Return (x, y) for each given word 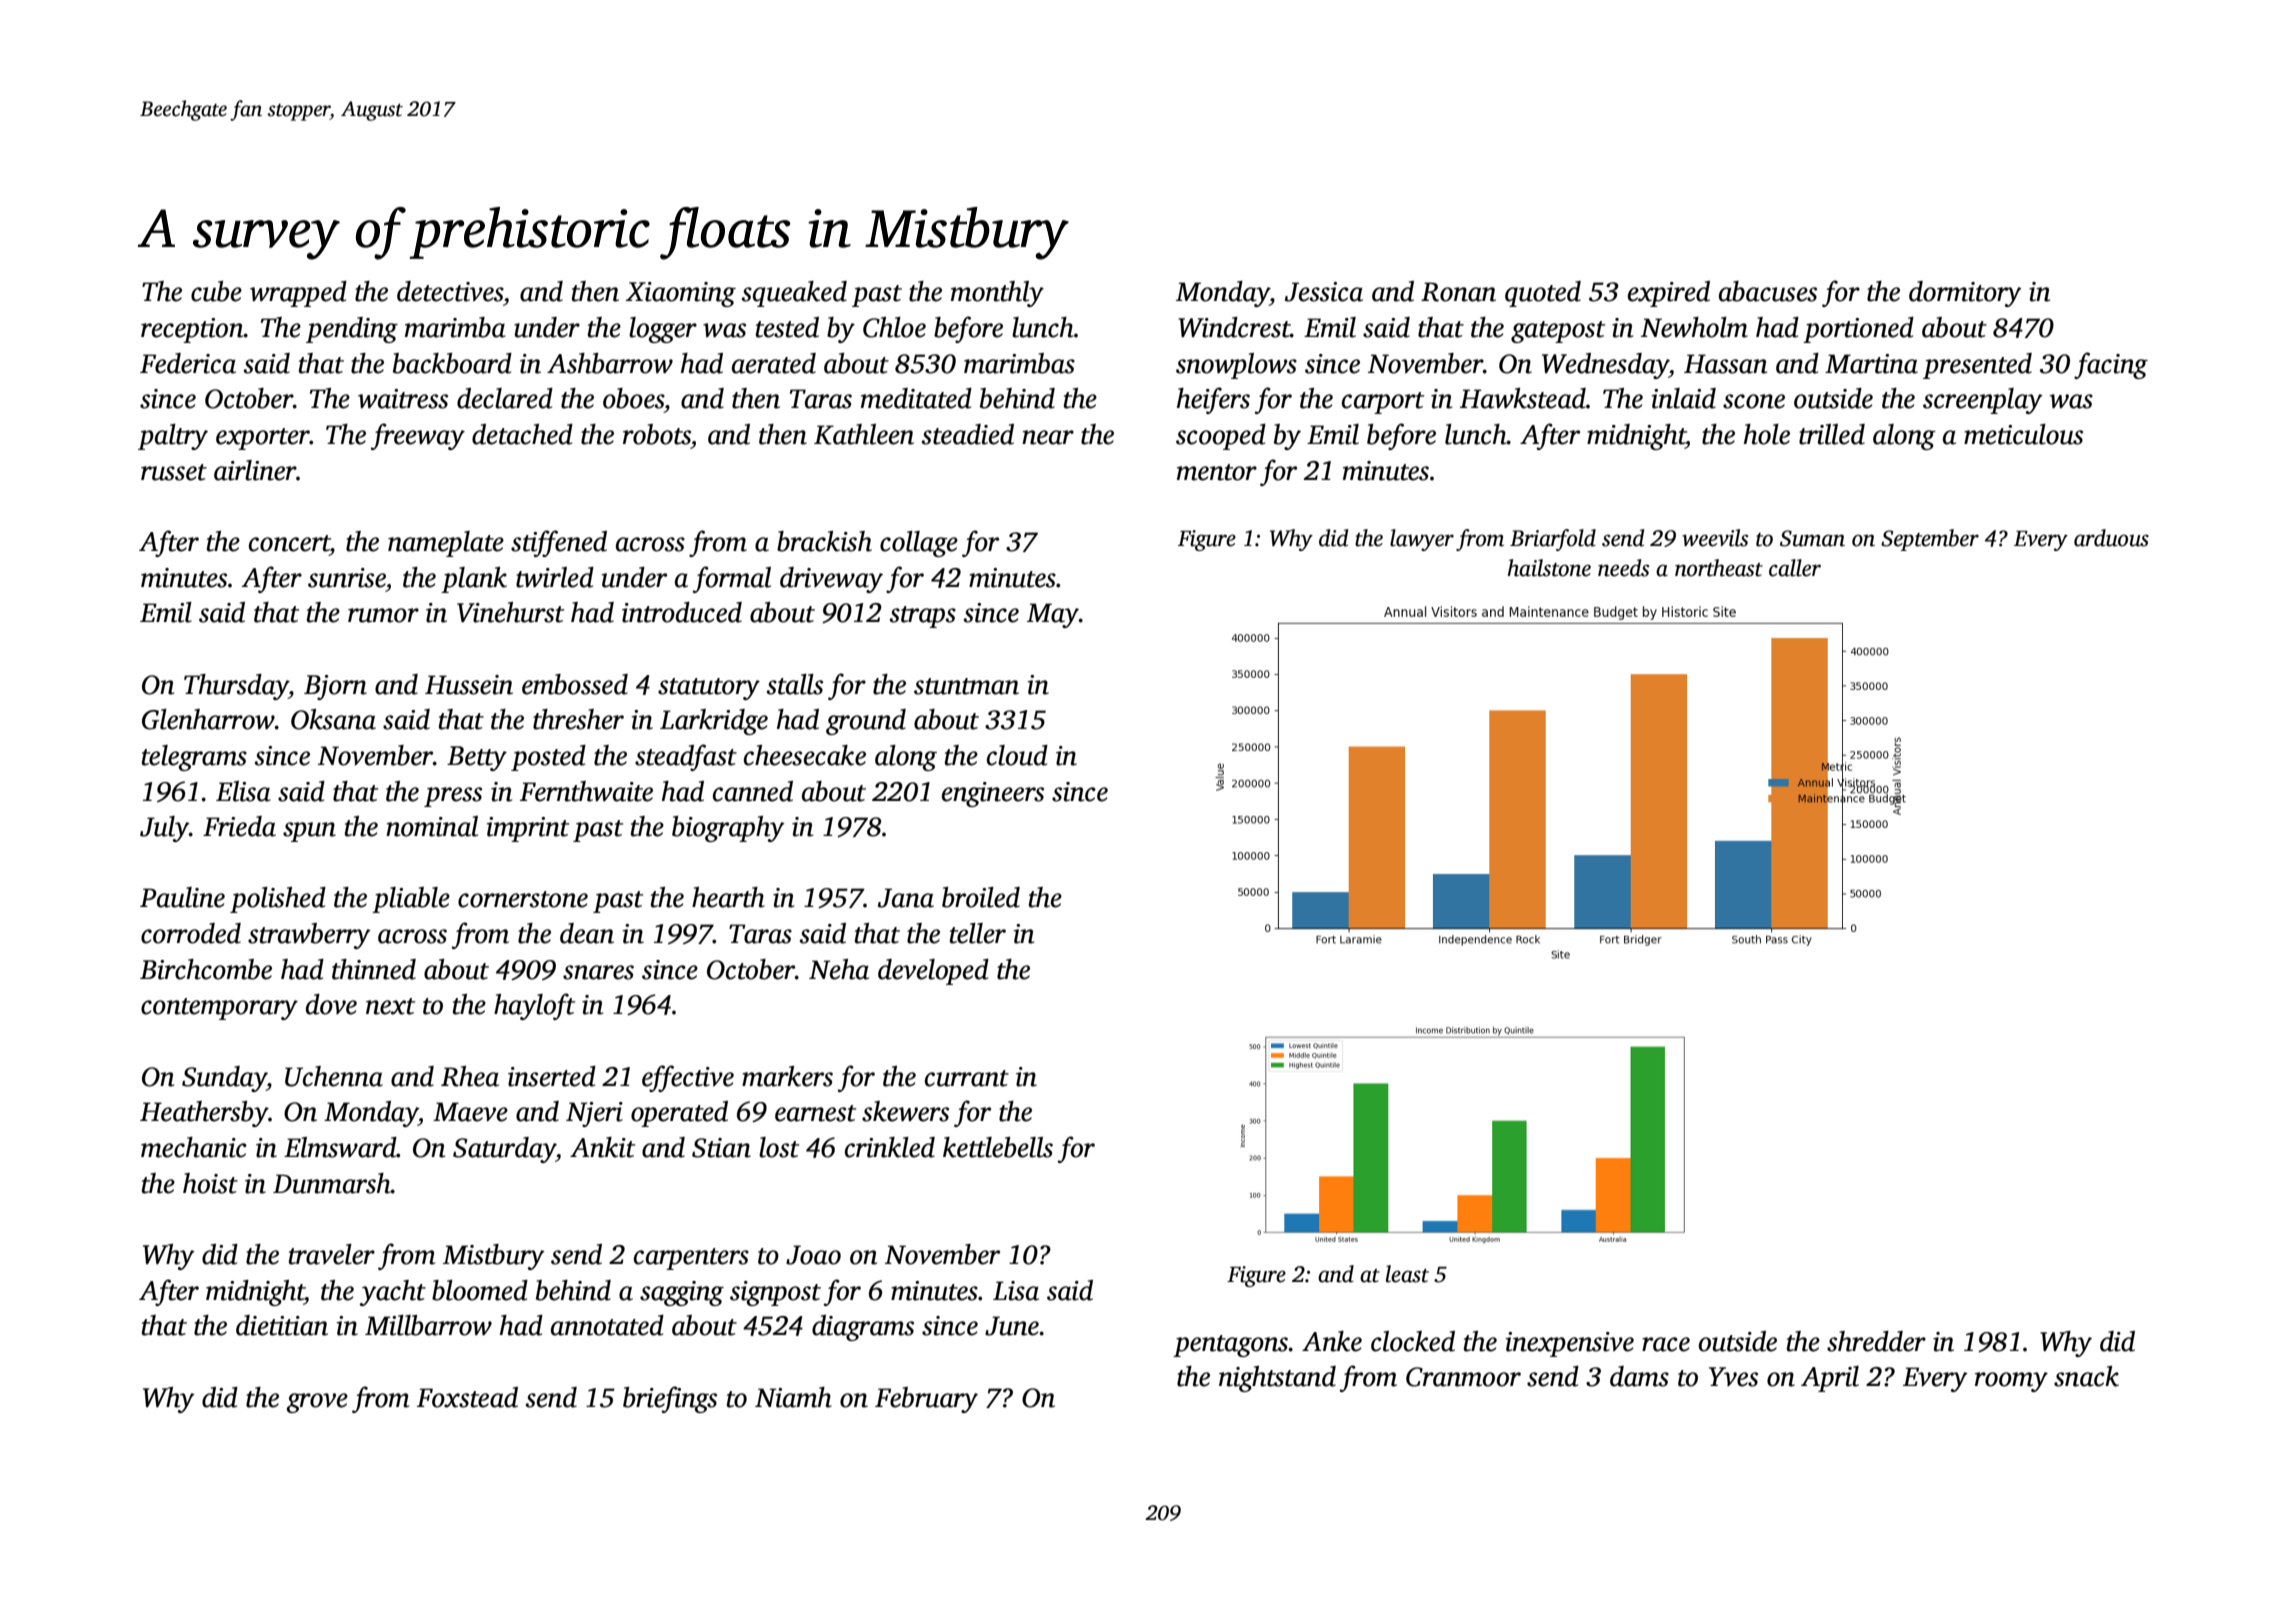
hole (1767, 434)
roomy (2011, 1382)
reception (192, 330)
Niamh (793, 1397)
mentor (1217, 472)
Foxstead (467, 1397)
